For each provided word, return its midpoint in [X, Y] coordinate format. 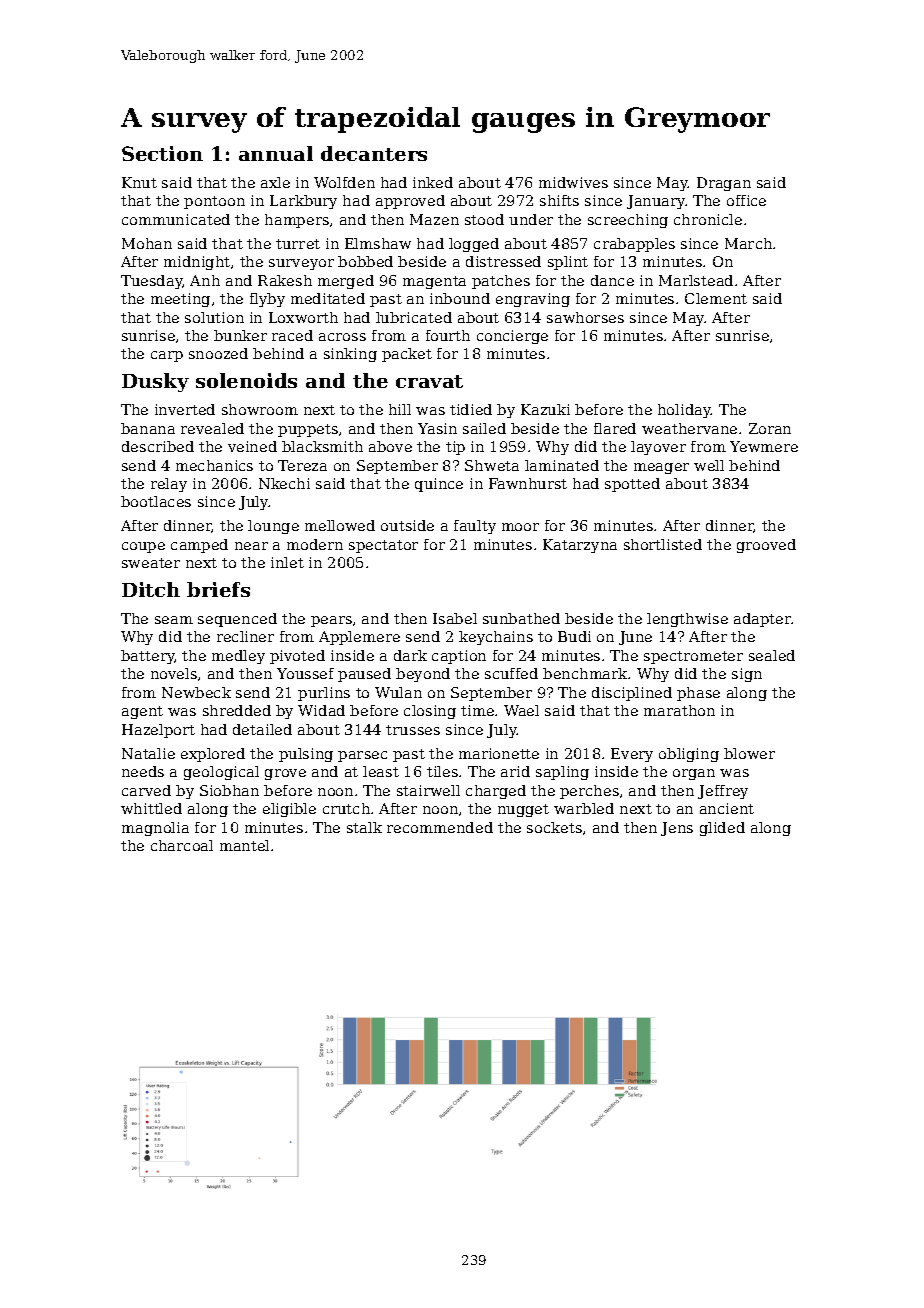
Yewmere [764, 446]
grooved [766, 546]
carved [146, 790]
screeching [628, 221]
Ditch [151, 589]
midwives [573, 182]
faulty [475, 527]
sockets [554, 827]
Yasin [437, 428]
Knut [139, 182]
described [158, 446]
